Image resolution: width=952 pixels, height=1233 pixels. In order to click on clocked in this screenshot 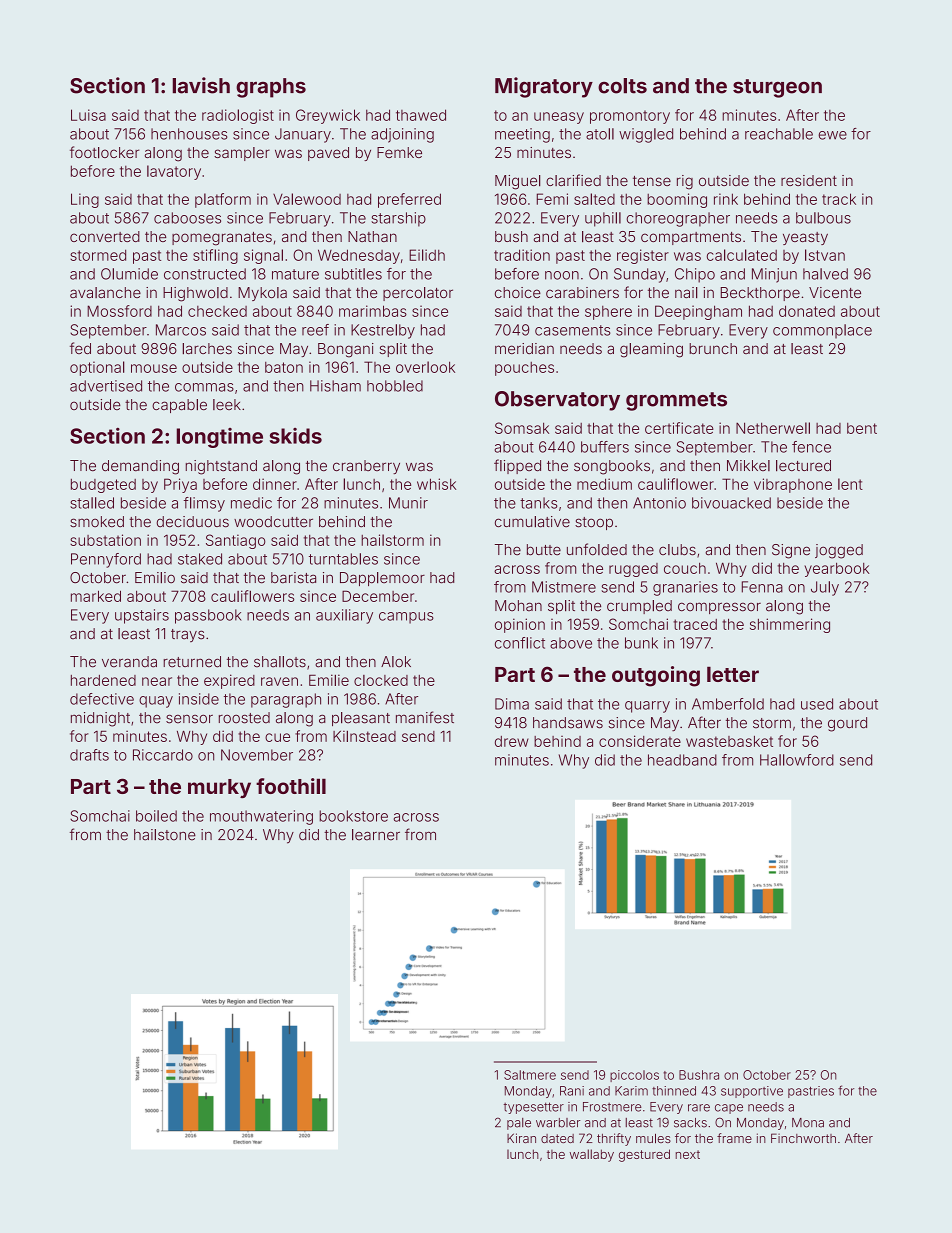, I will do `click(381, 680)`.
